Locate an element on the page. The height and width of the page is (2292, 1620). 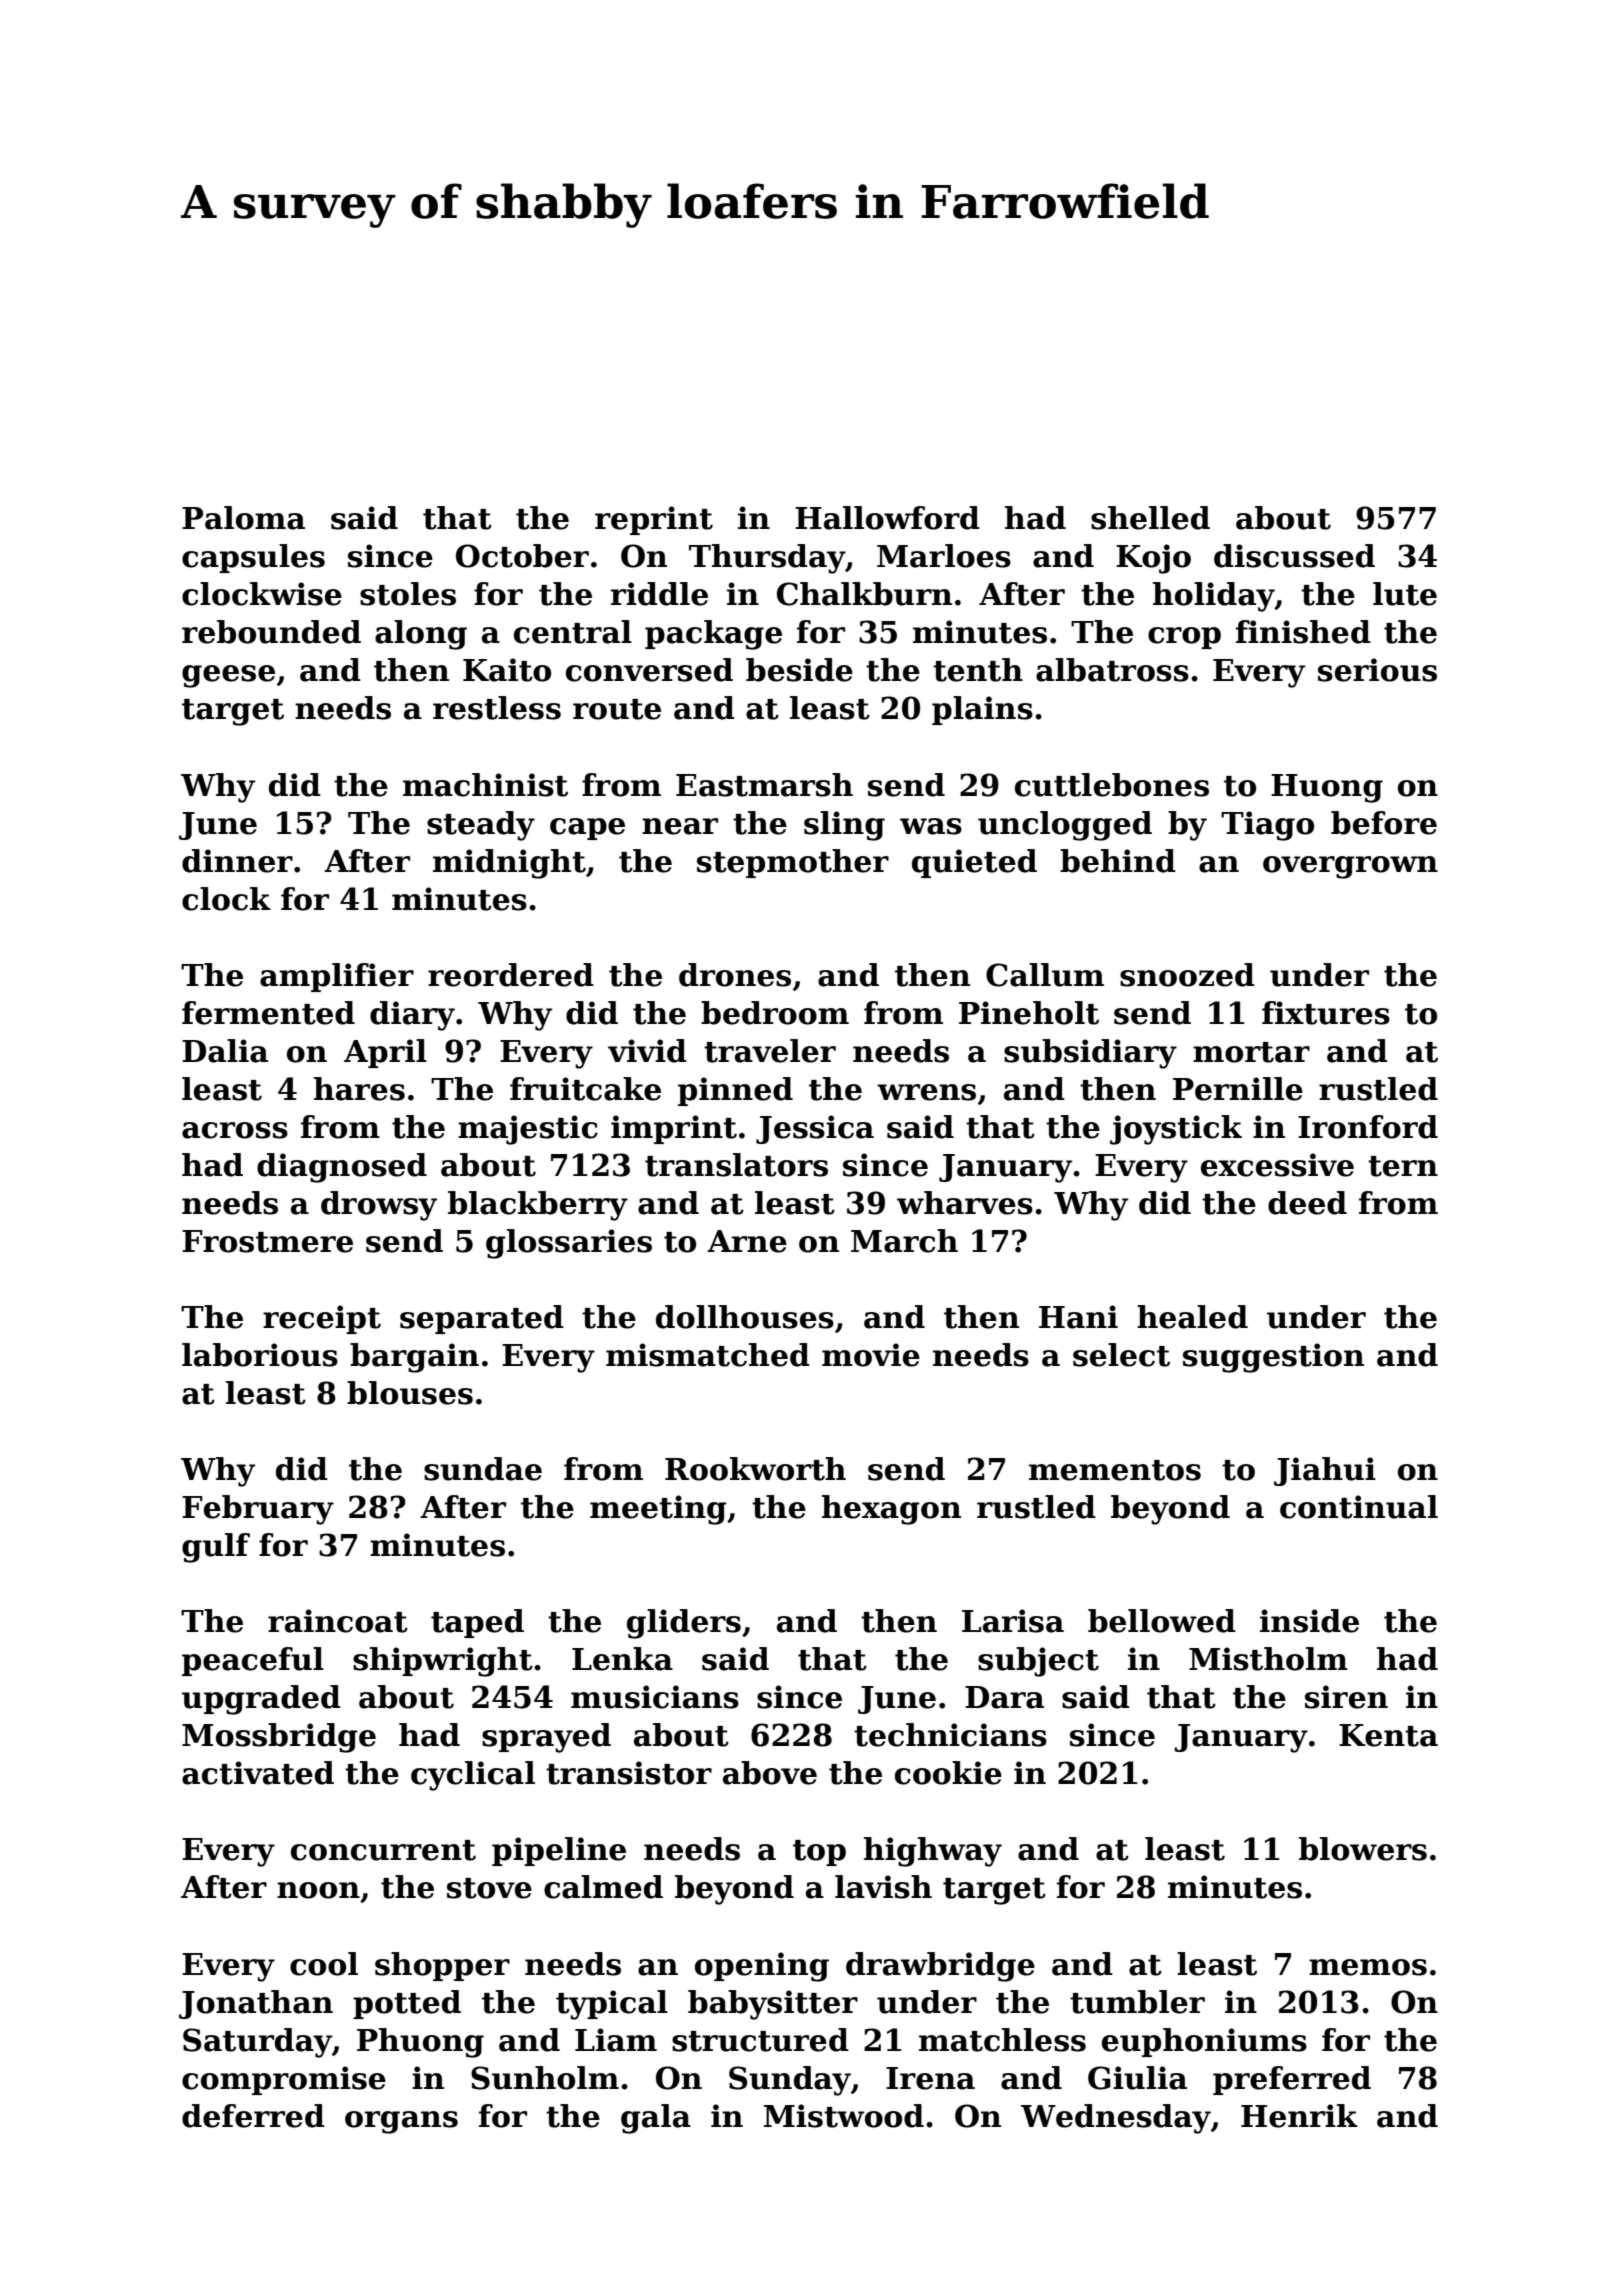
lute is located at coordinates (1405, 594).
